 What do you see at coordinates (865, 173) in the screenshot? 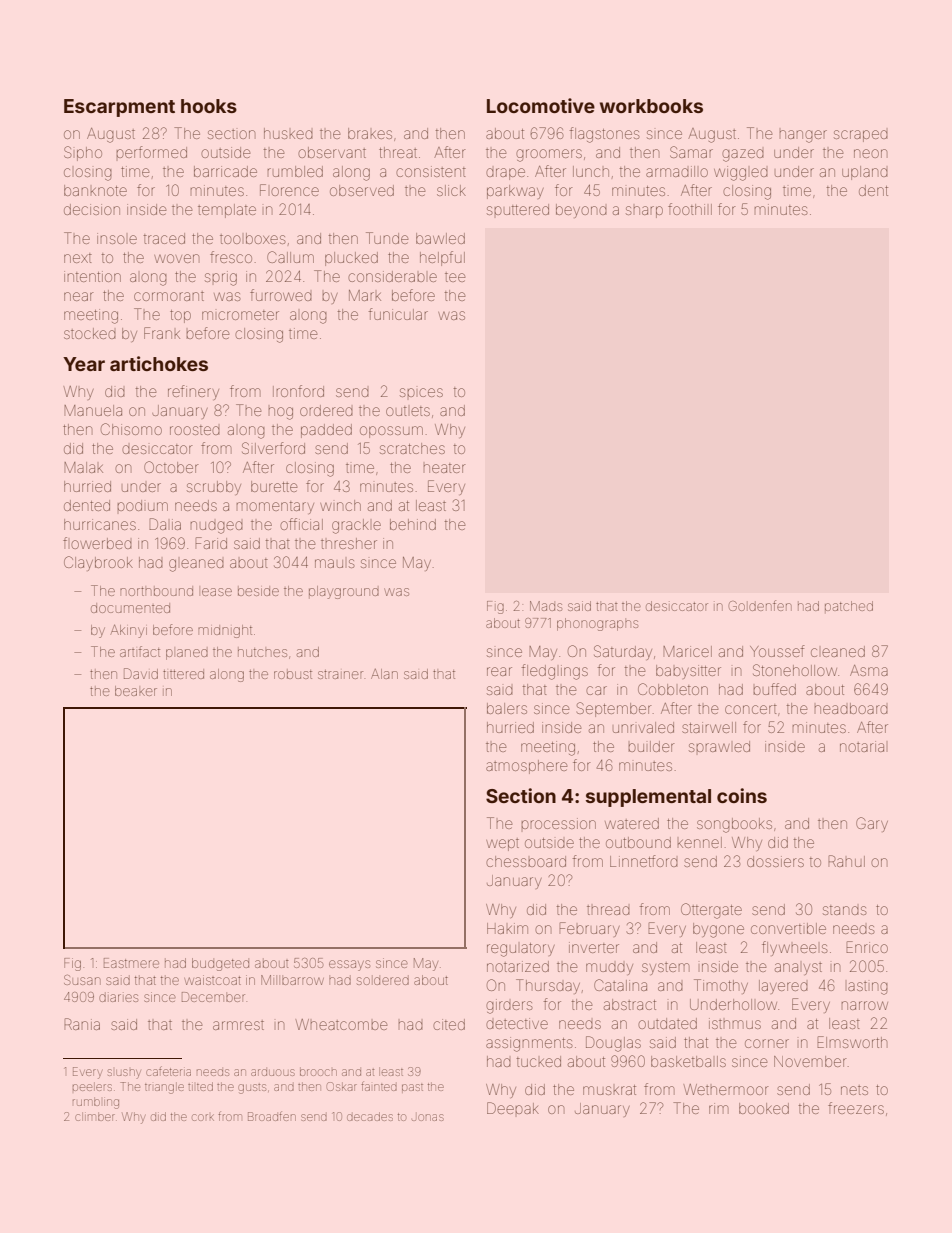
I see `upland` at bounding box center [865, 173].
